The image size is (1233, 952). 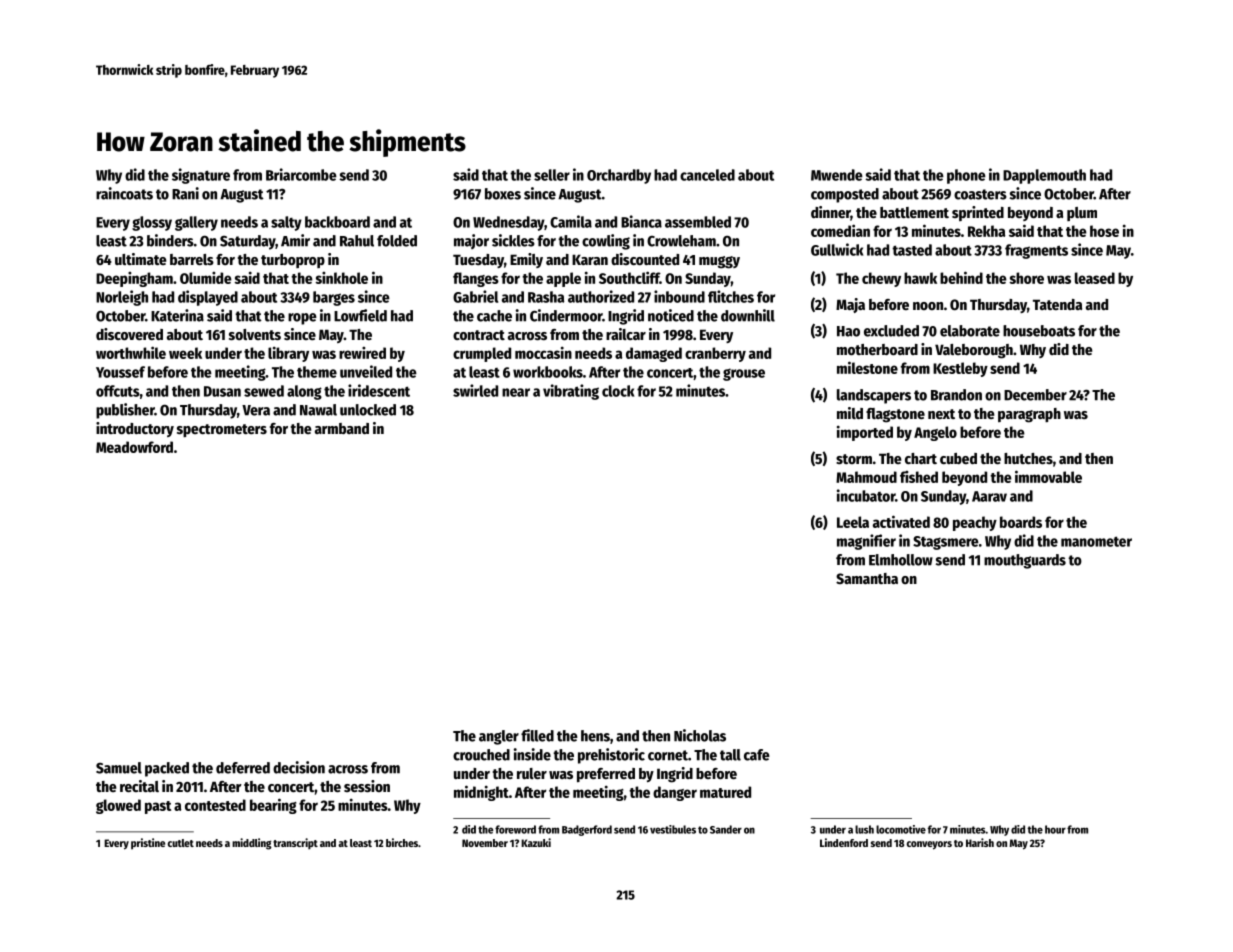 What do you see at coordinates (853, 522) in the screenshot?
I see `Leela` at bounding box center [853, 522].
